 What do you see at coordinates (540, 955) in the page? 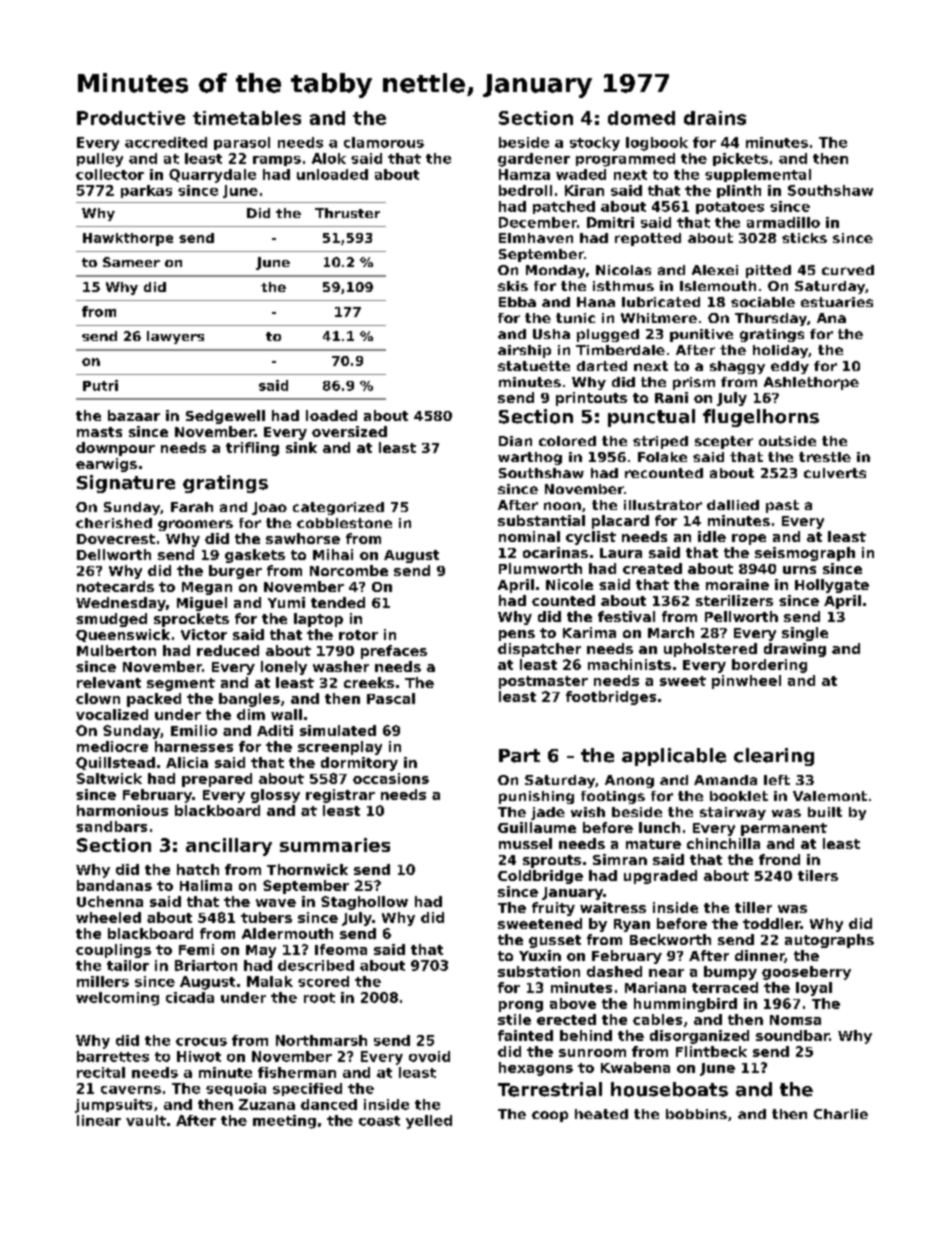
I see `Yuxin` at bounding box center [540, 955].
